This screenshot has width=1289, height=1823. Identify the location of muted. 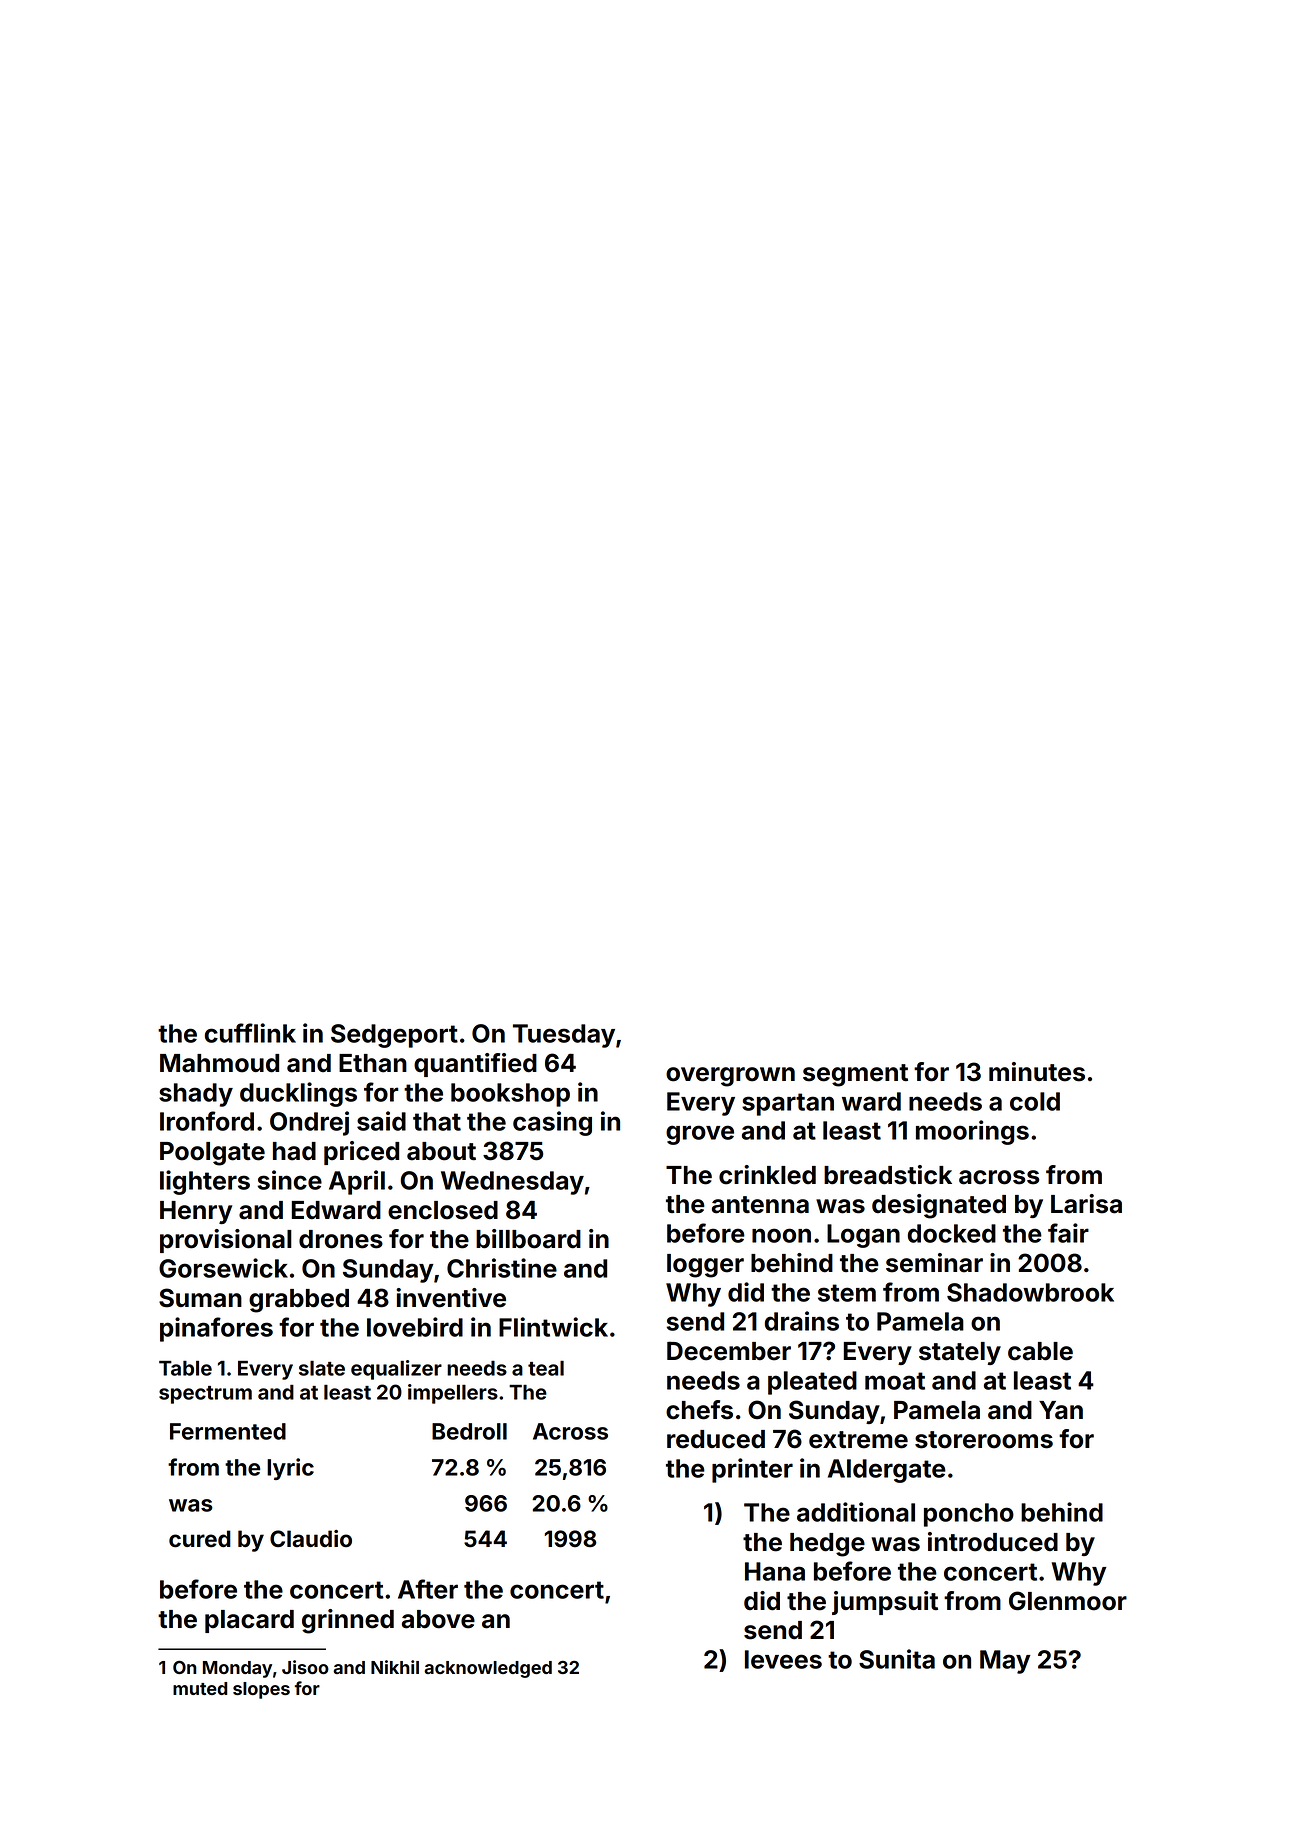
(200, 1688).
